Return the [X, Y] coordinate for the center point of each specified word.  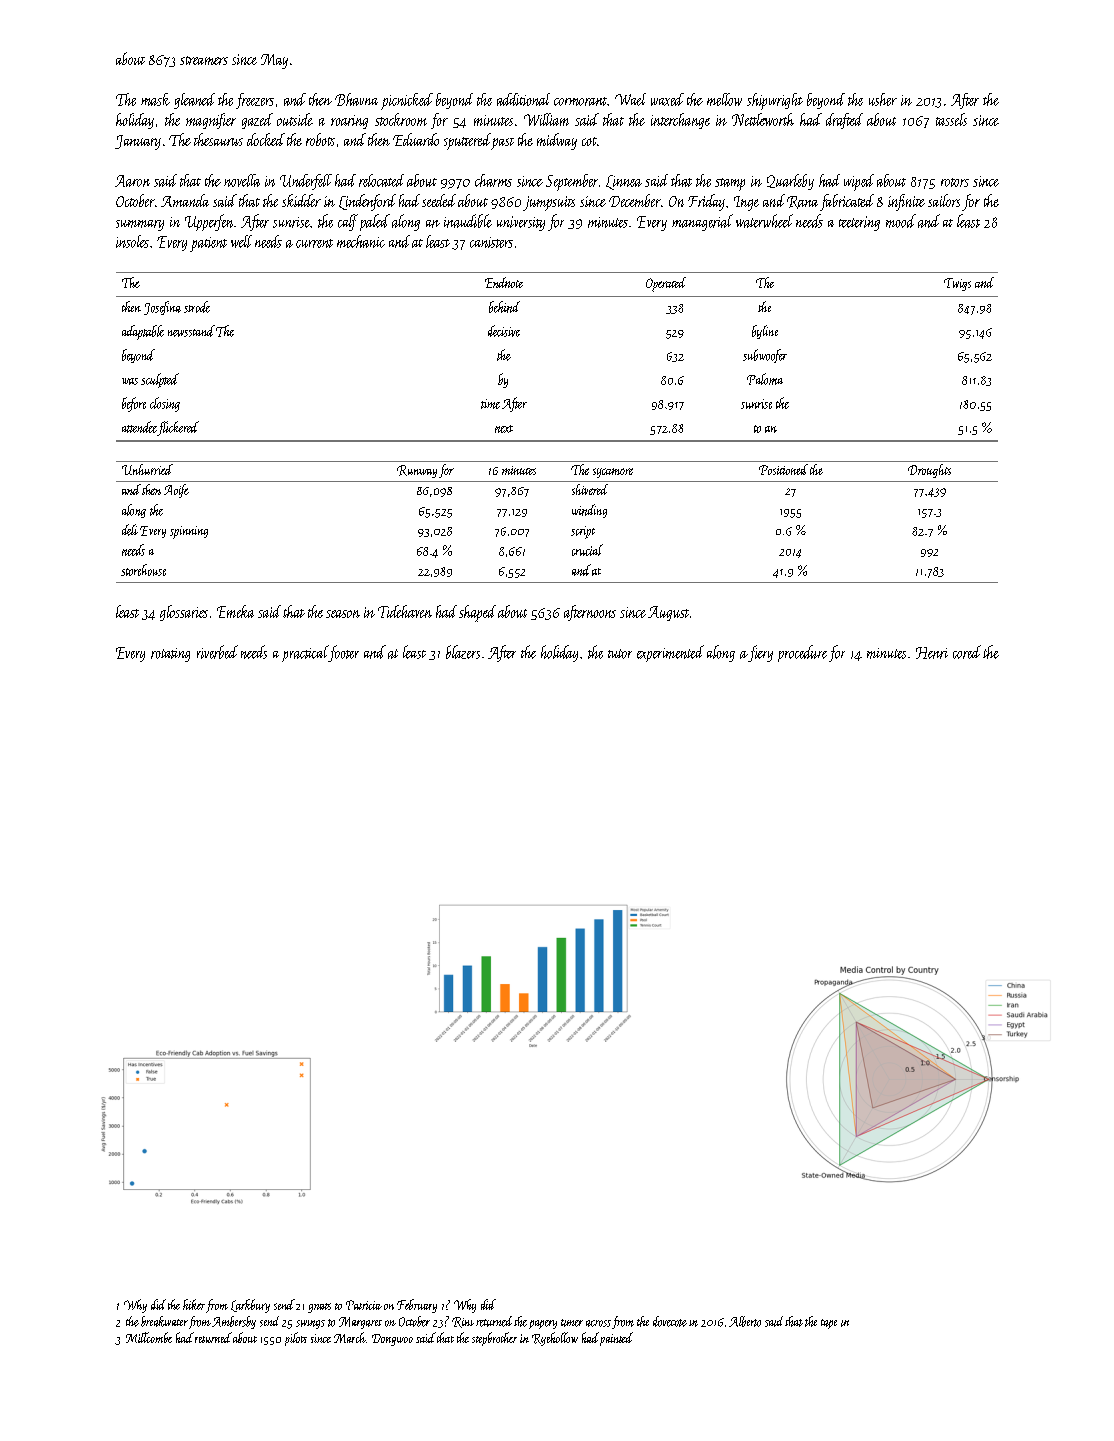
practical [305, 653]
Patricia [364, 1305]
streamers [204, 60]
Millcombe [149, 1337]
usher [883, 99]
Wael [630, 99]
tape [829, 1324]
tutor [620, 654]
